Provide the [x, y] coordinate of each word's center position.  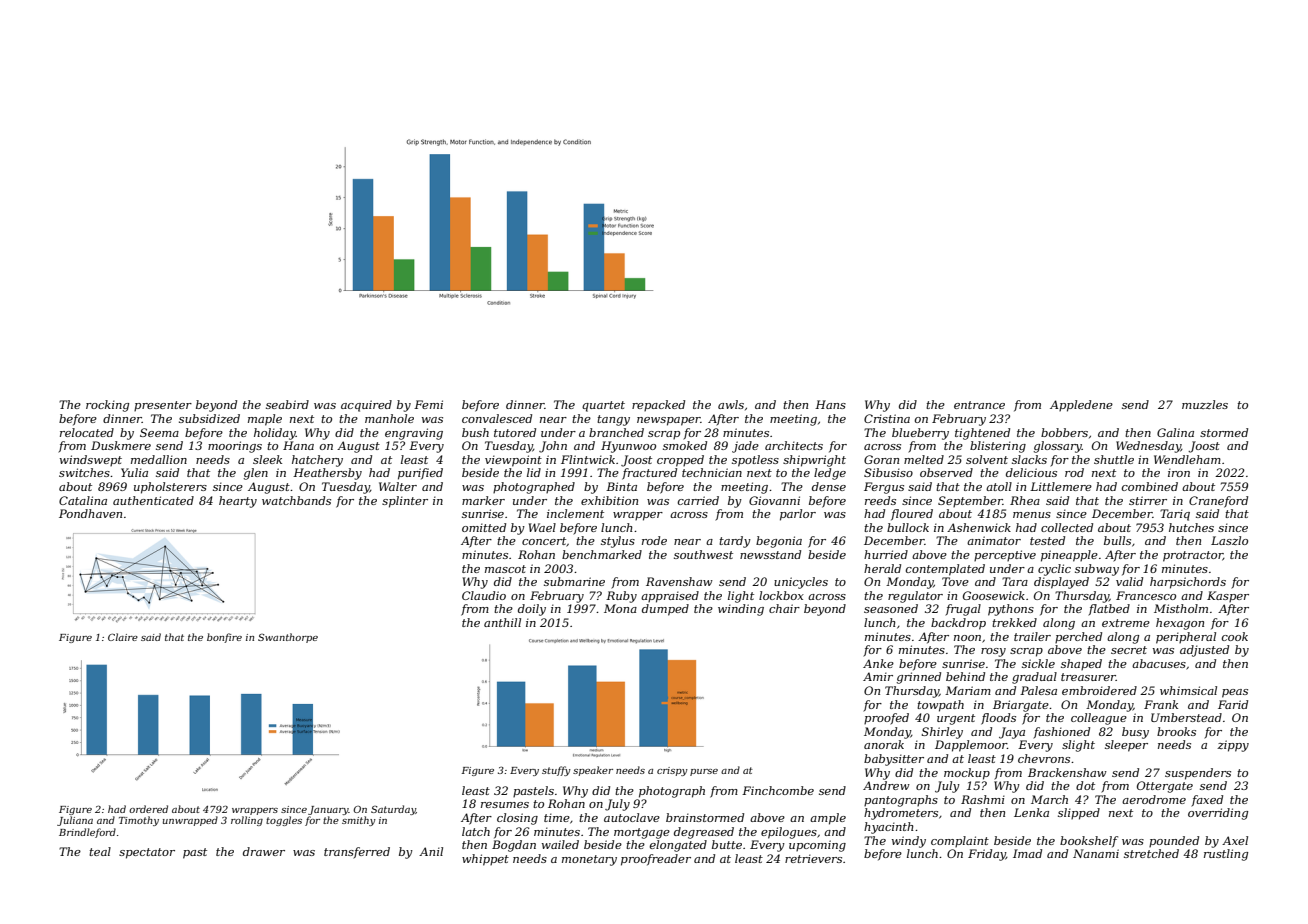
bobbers [1064, 432]
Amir [878, 676]
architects [794, 445]
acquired [366, 406]
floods [998, 719]
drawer [264, 851]
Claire [123, 637]
